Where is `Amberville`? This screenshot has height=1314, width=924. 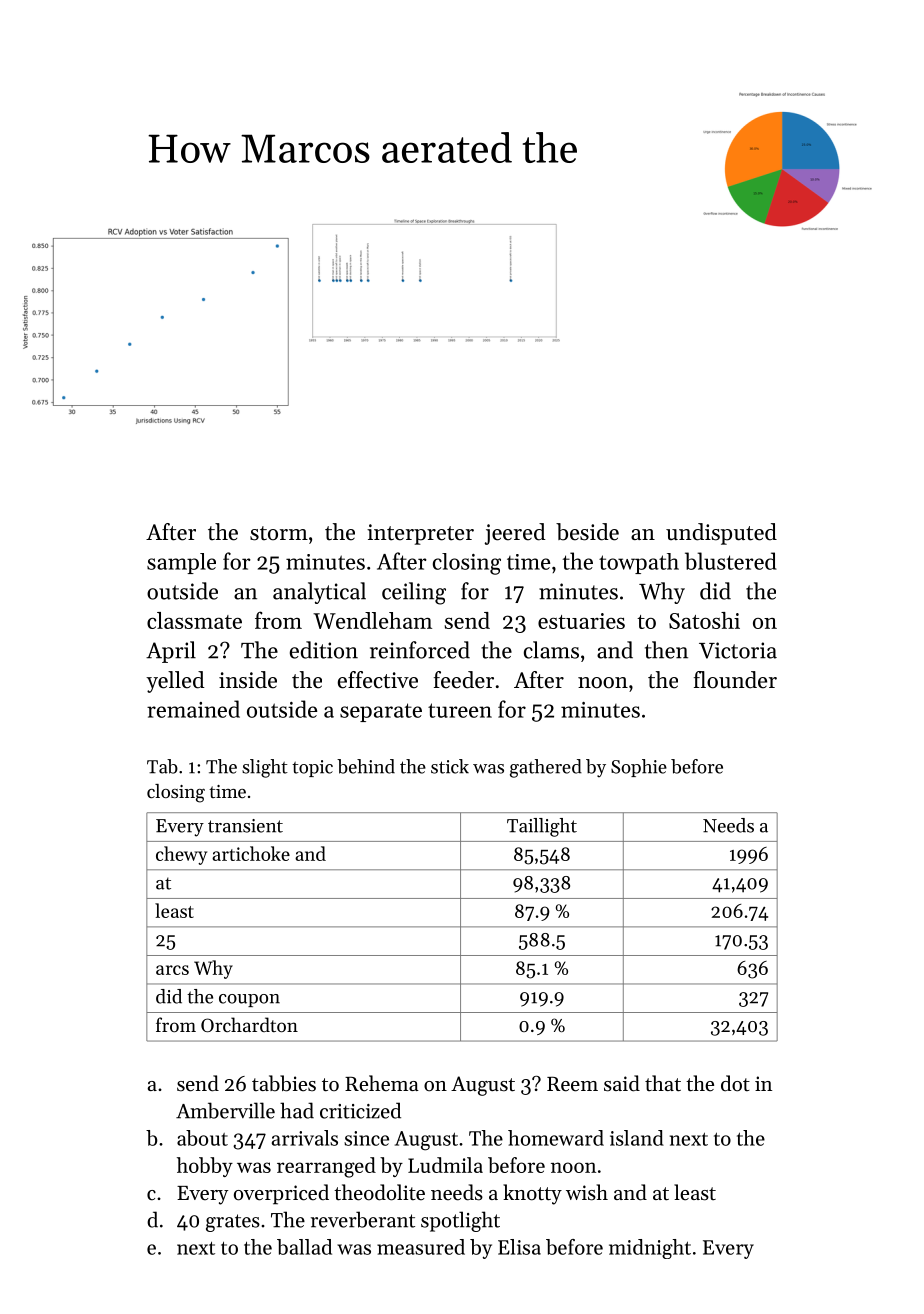 Amberville is located at coordinates (225, 1110).
